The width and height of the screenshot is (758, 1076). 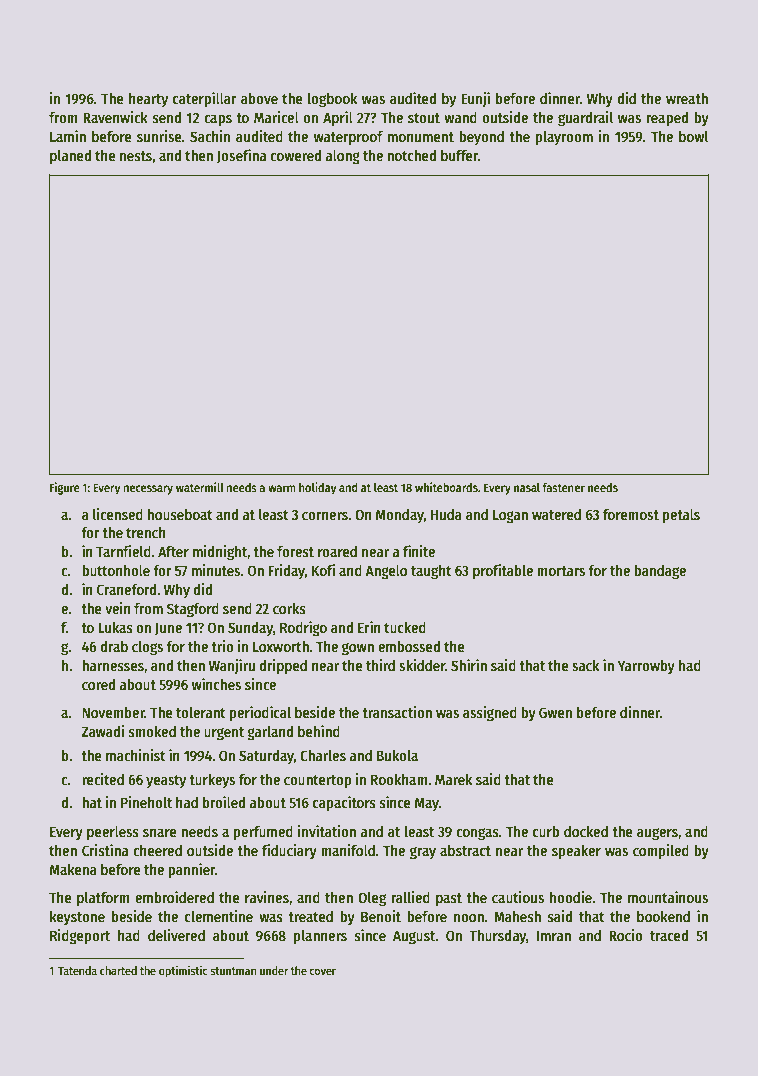 I want to click on traced, so click(x=669, y=935).
